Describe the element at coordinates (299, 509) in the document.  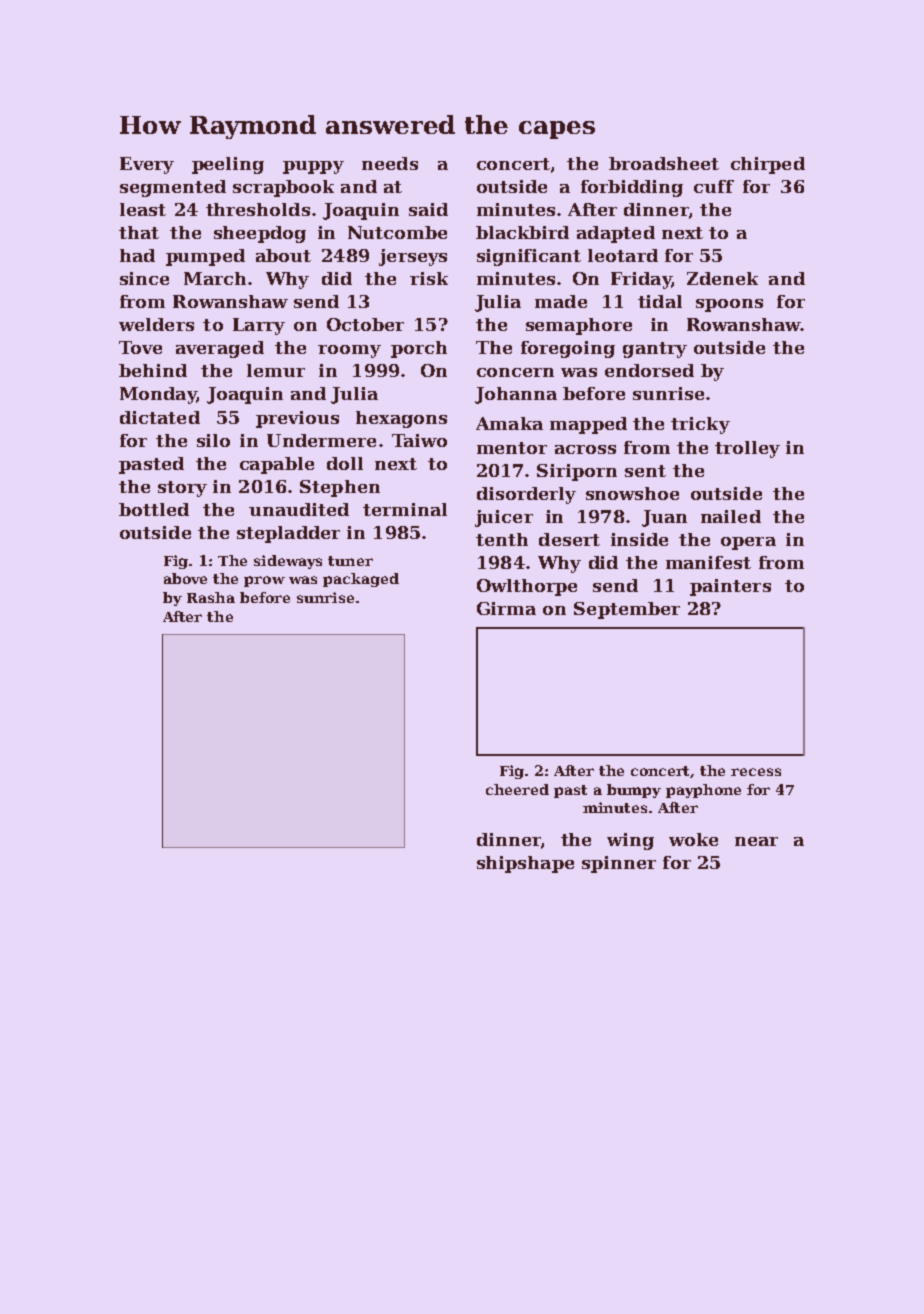
I see `unaudited` at that location.
